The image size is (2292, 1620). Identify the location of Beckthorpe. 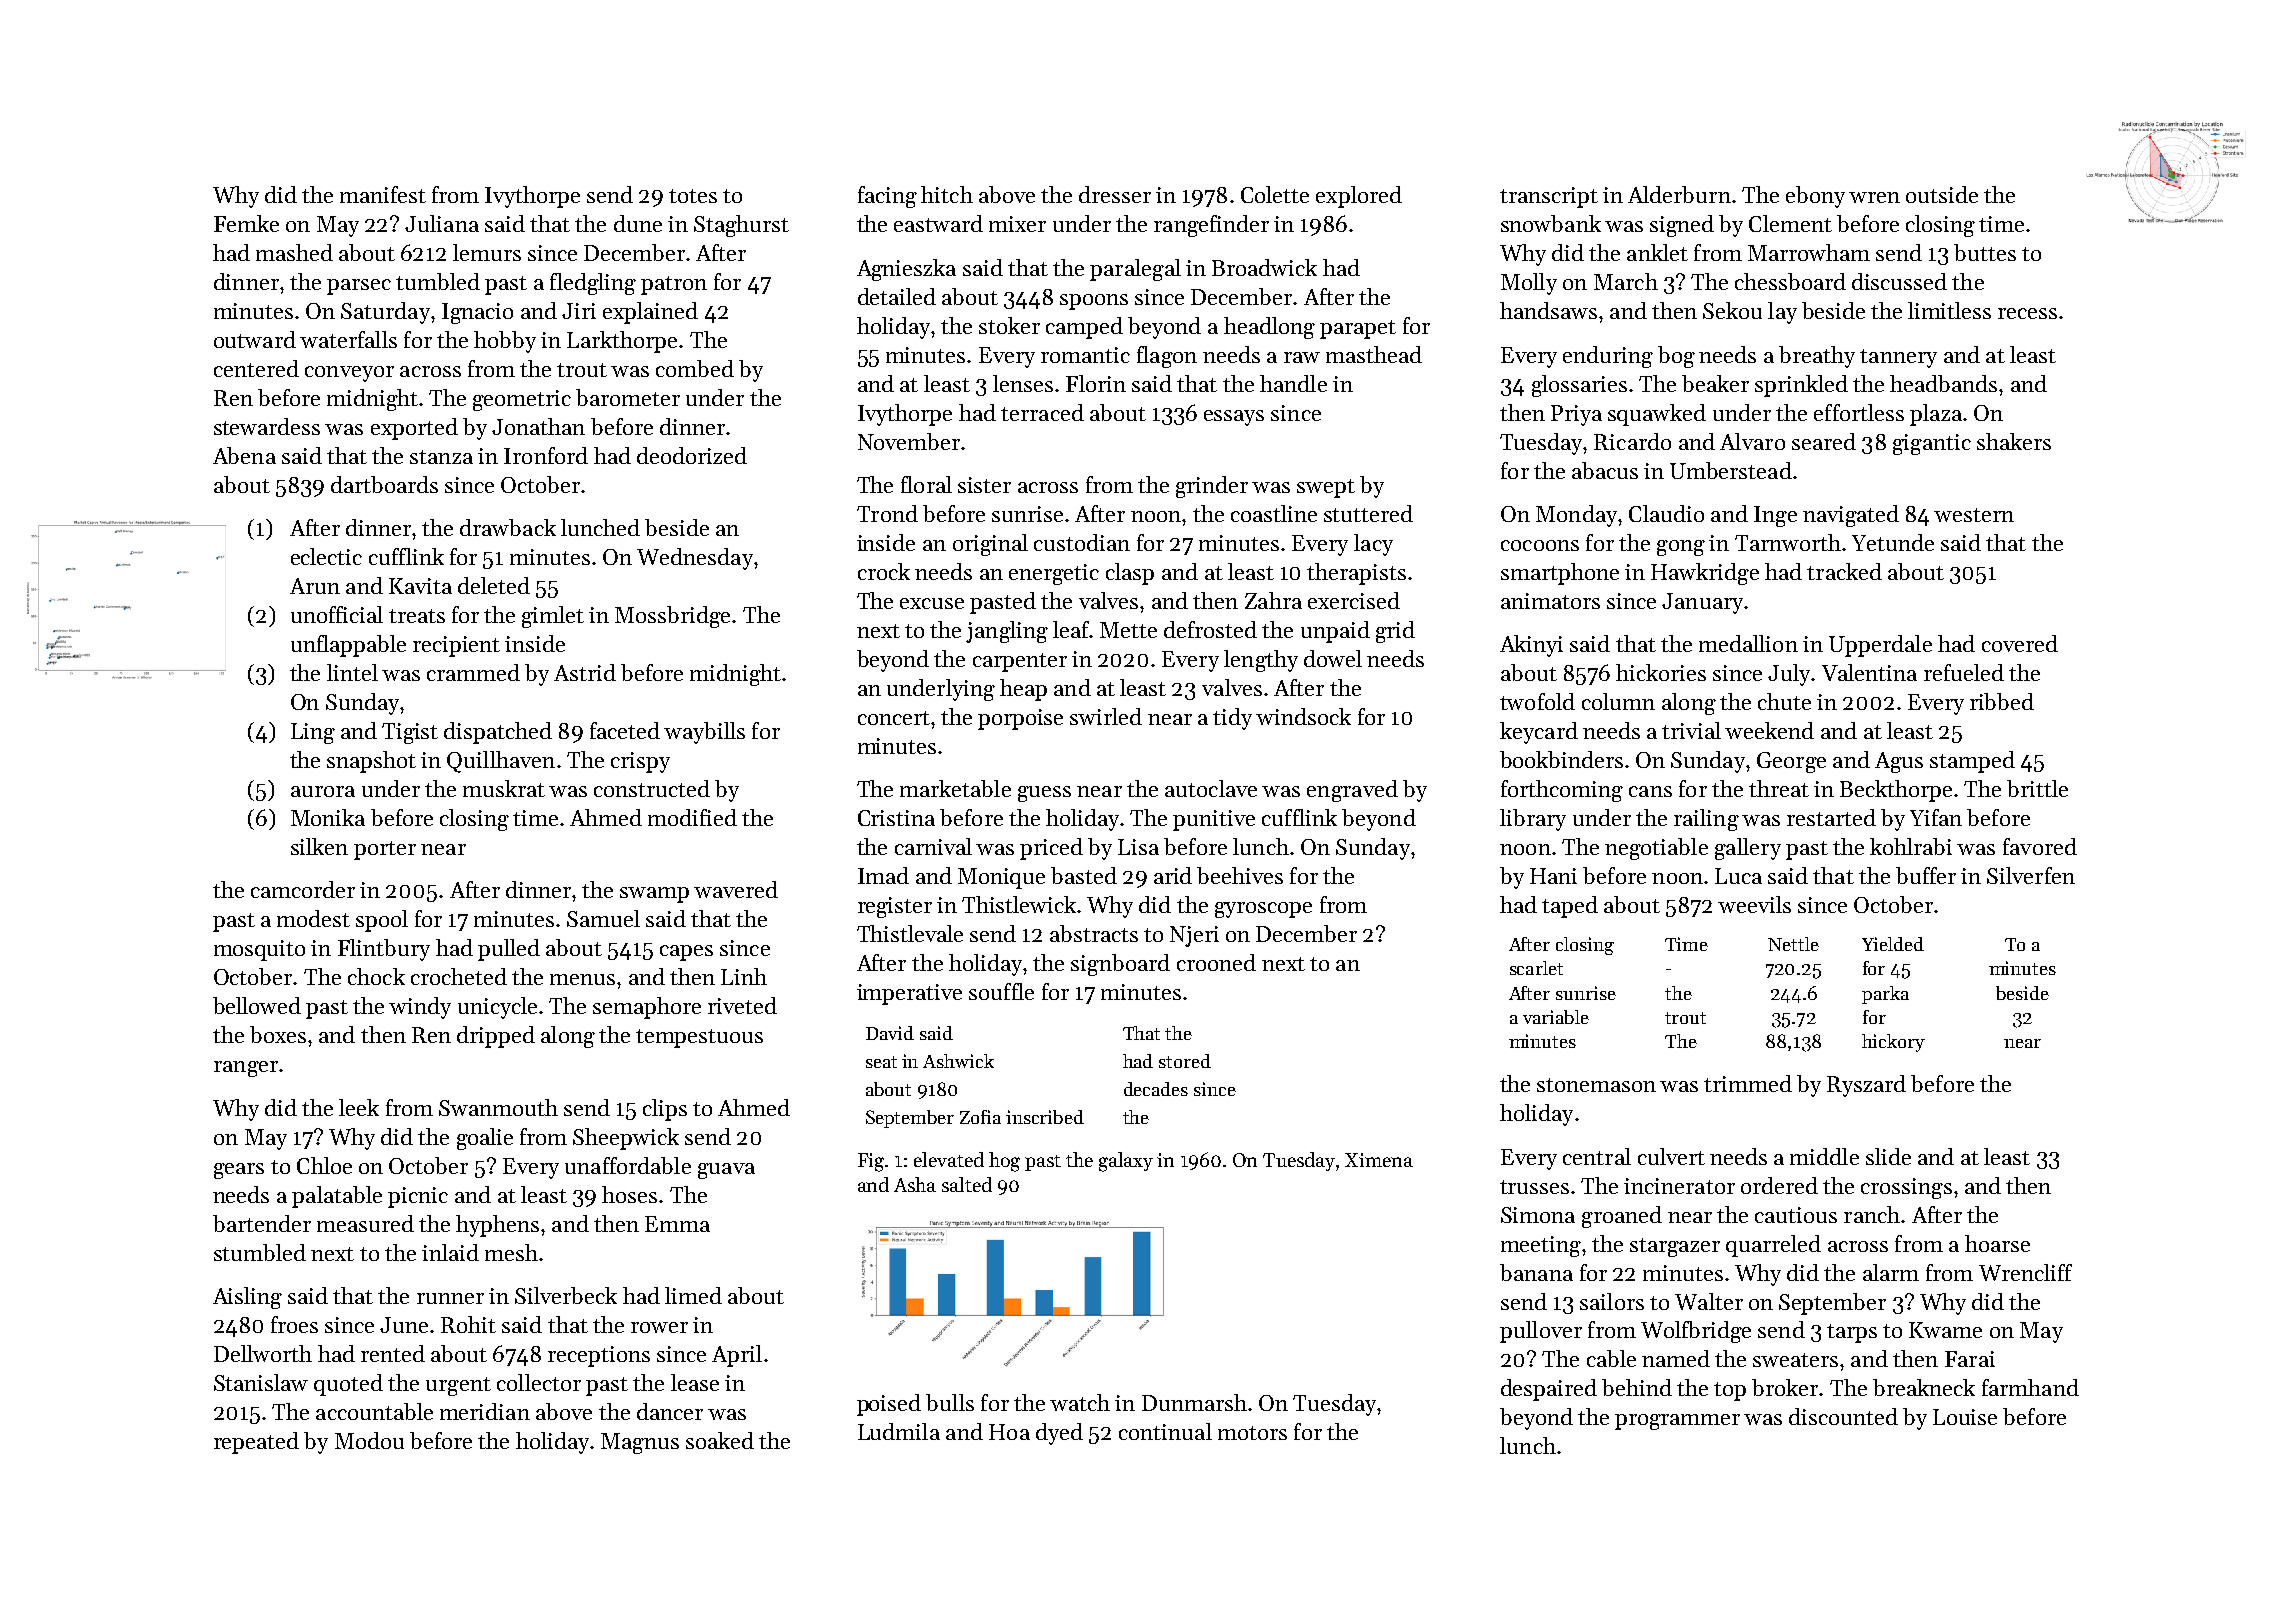
(1896, 791).
